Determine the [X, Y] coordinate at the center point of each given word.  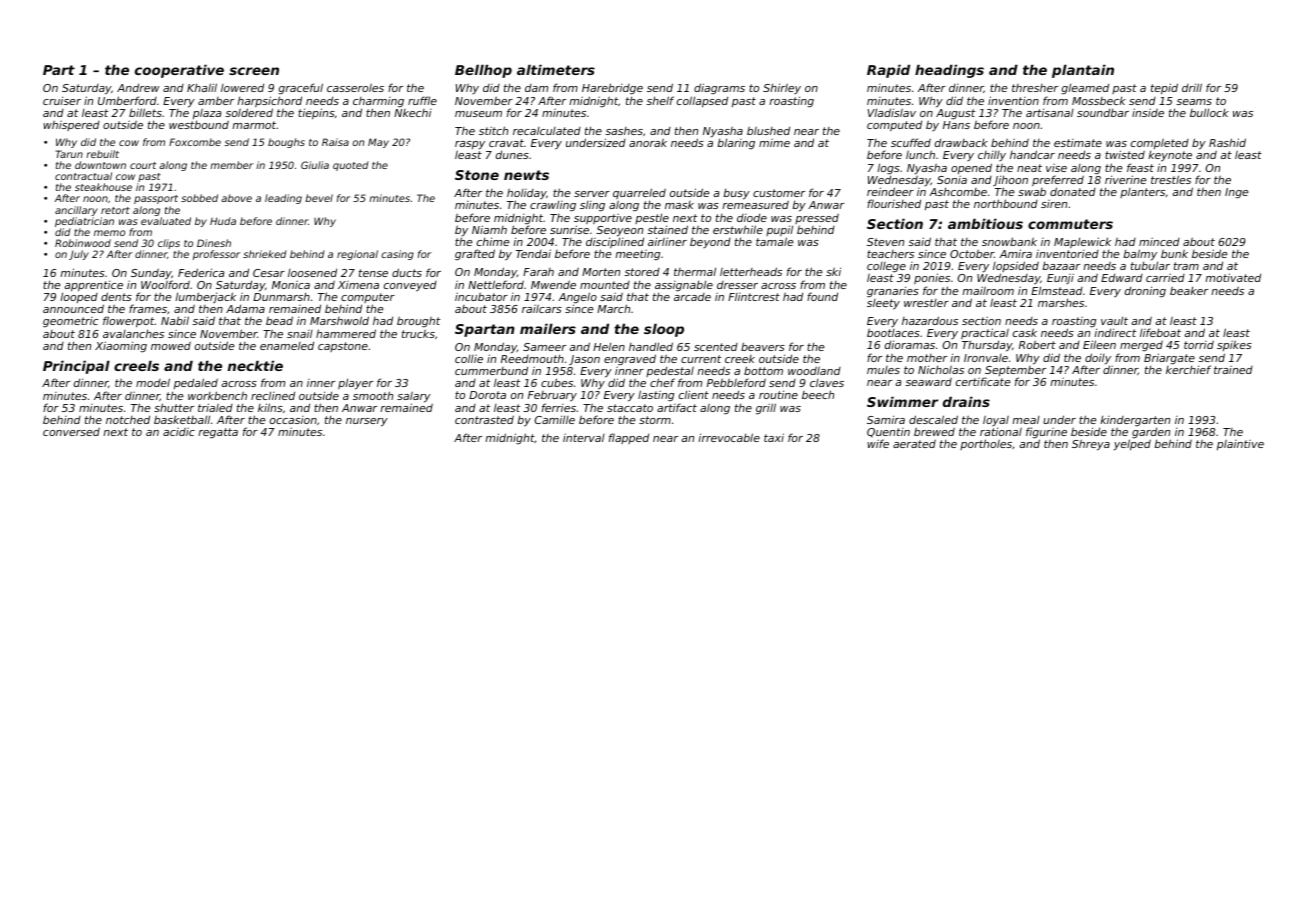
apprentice [94, 286]
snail [300, 334]
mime [774, 143]
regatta [218, 433]
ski [833, 271]
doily [1098, 358]
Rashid [1227, 142]
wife [878, 443]
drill [1192, 87]
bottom [763, 370]
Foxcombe [195, 142]
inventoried [1067, 254]
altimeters [556, 69]
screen [254, 71]
